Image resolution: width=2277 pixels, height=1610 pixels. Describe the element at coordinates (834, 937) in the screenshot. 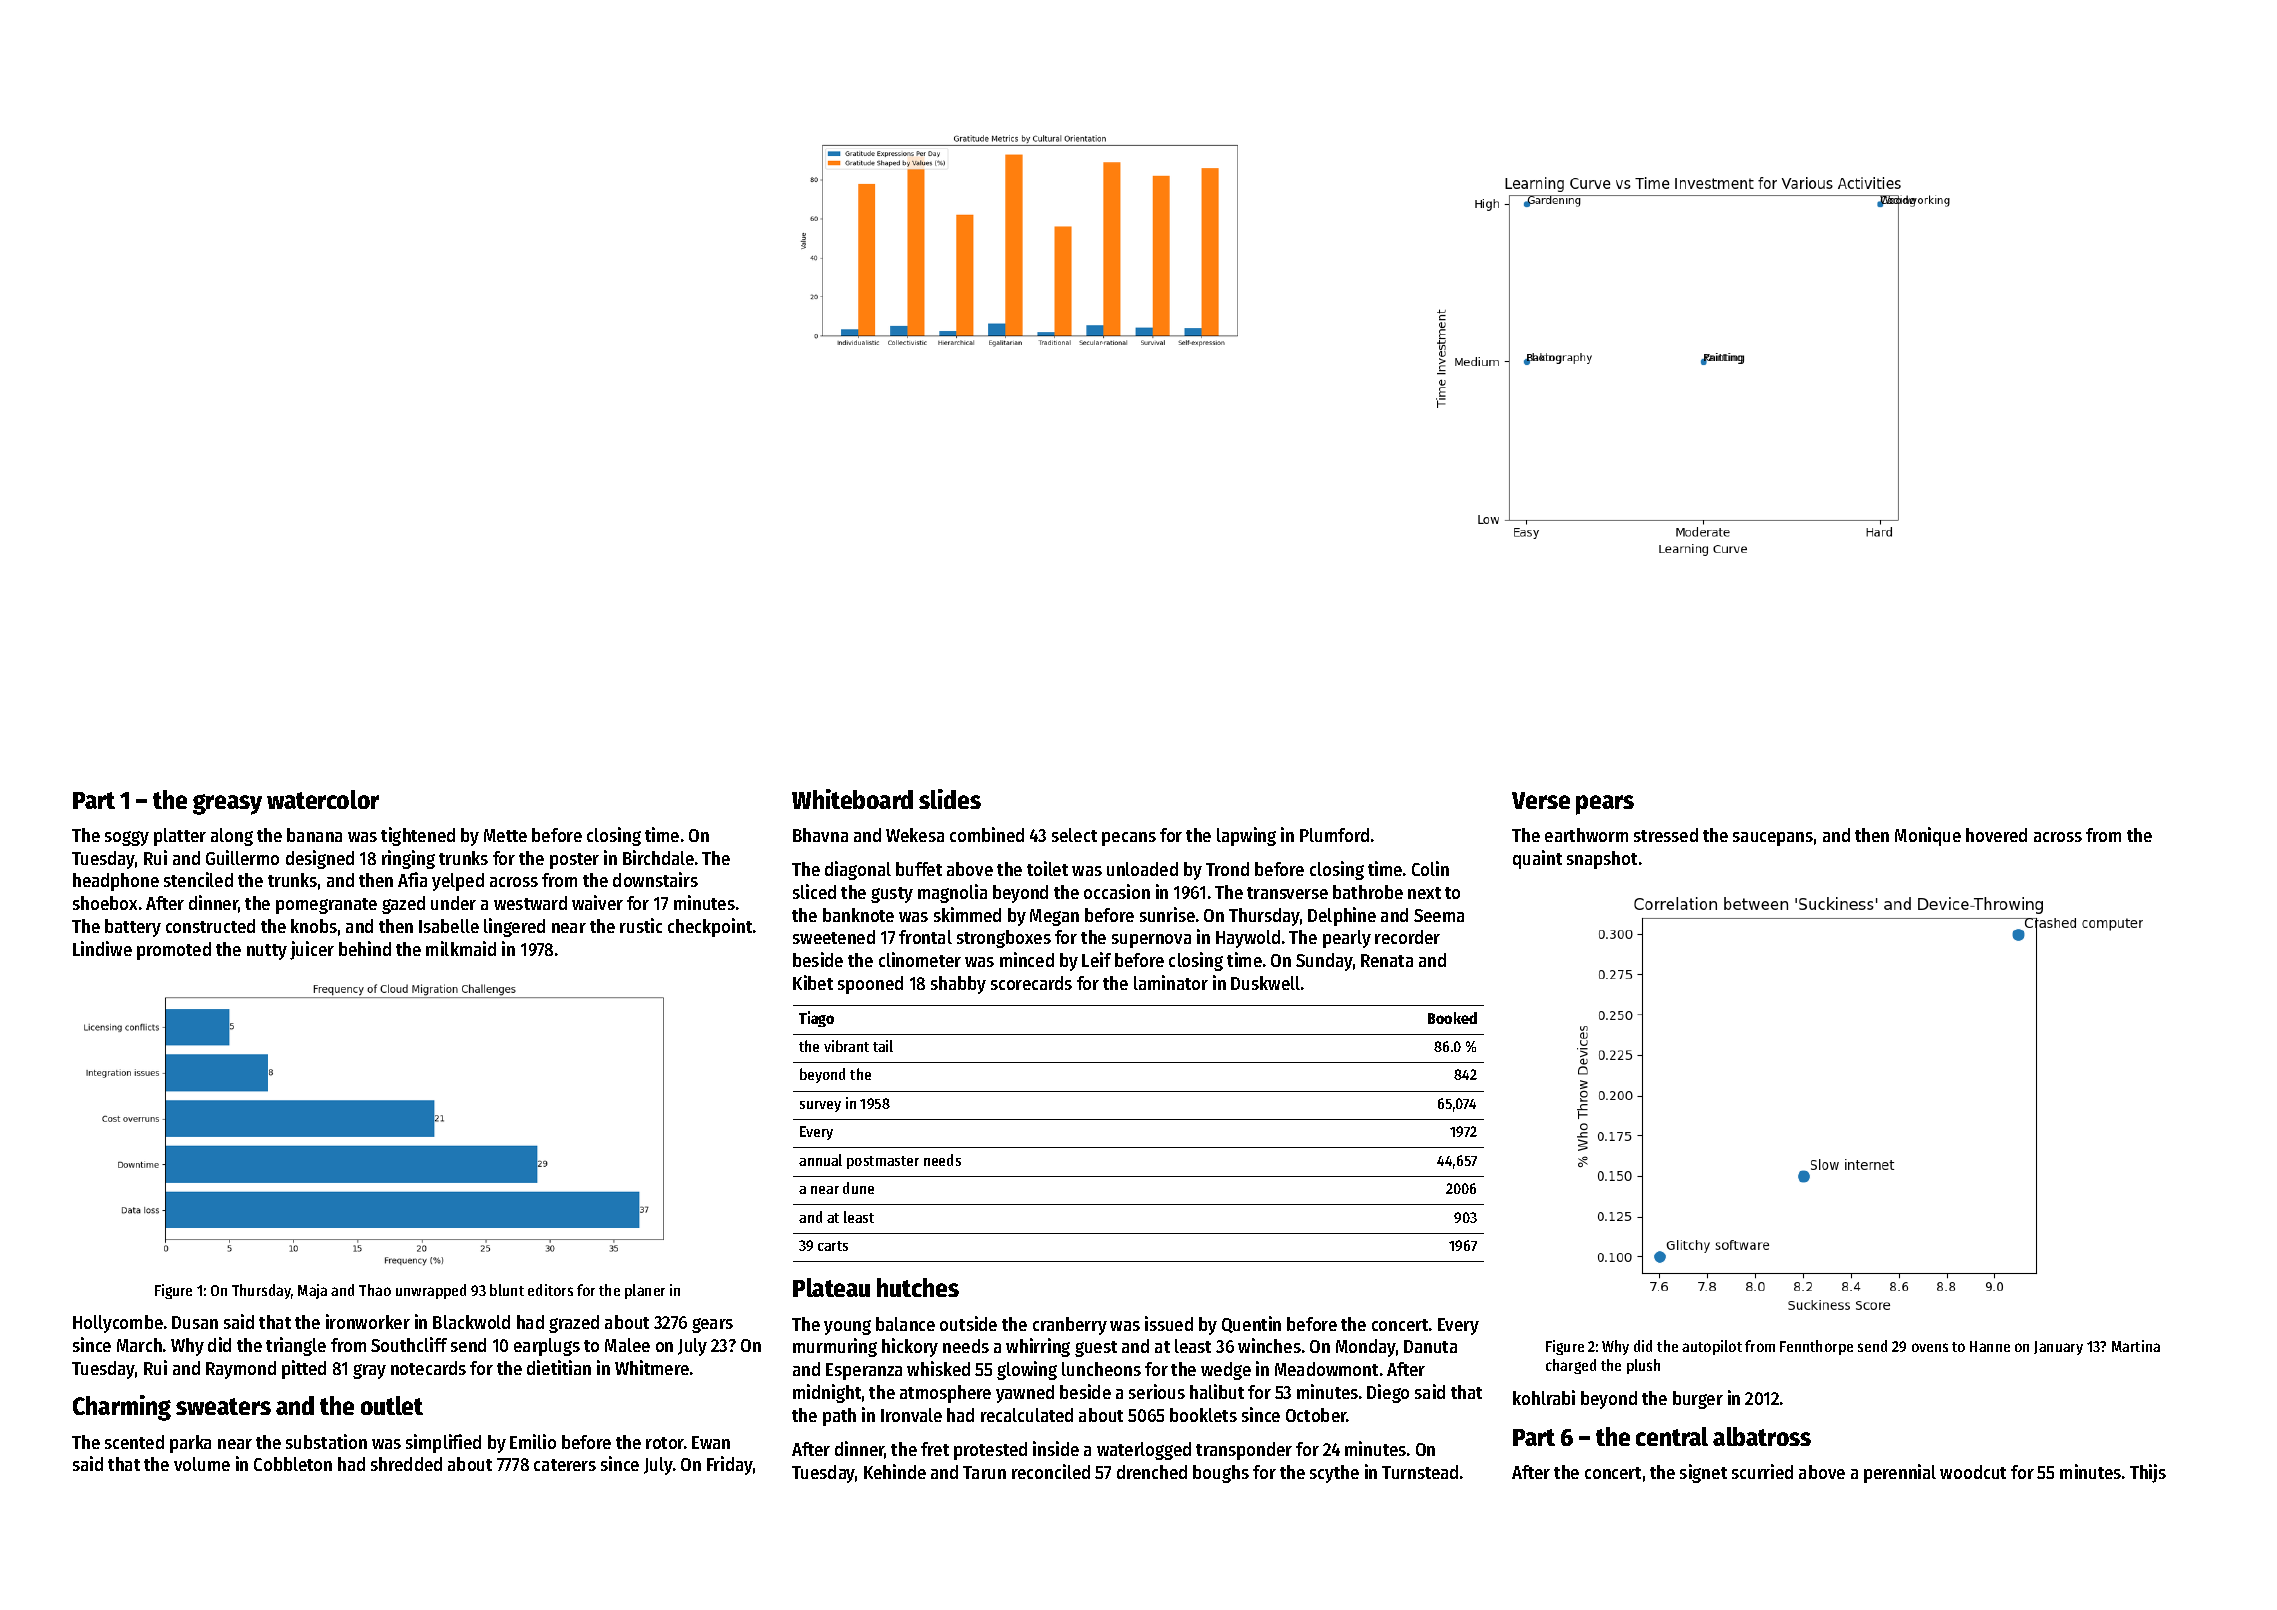

I see `sweetened` at that location.
